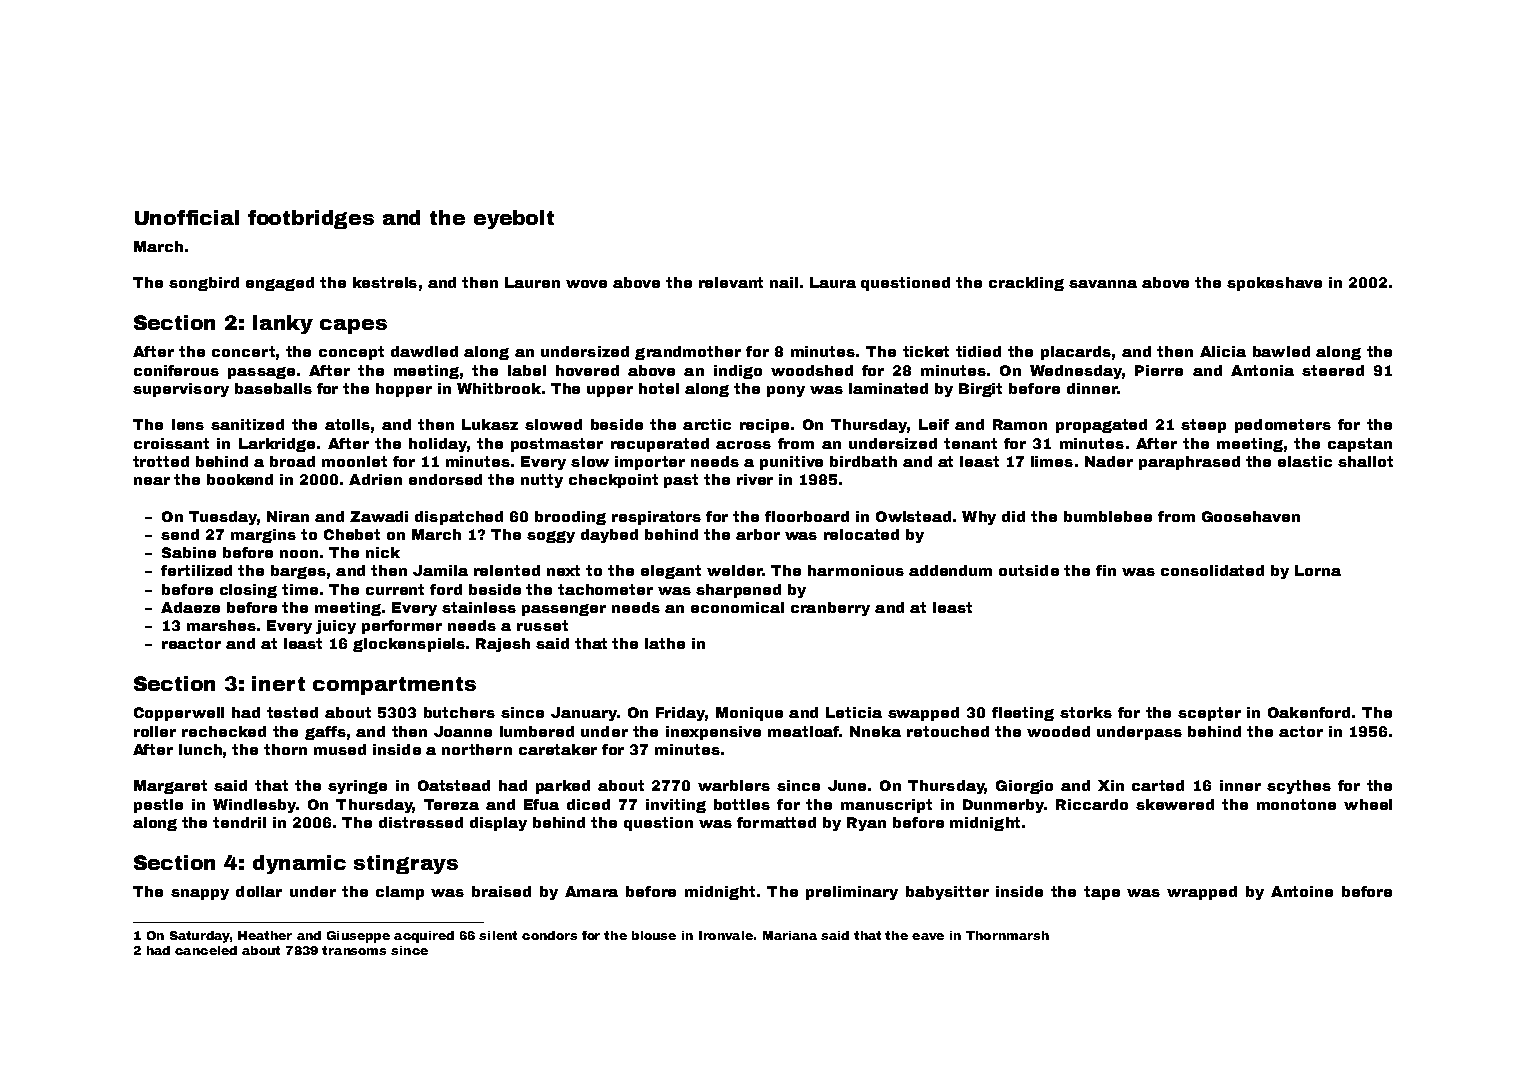 The width and height of the document is (1526, 1079). Describe the element at coordinates (283, 324) in the document. I see `lanky` at that location.
